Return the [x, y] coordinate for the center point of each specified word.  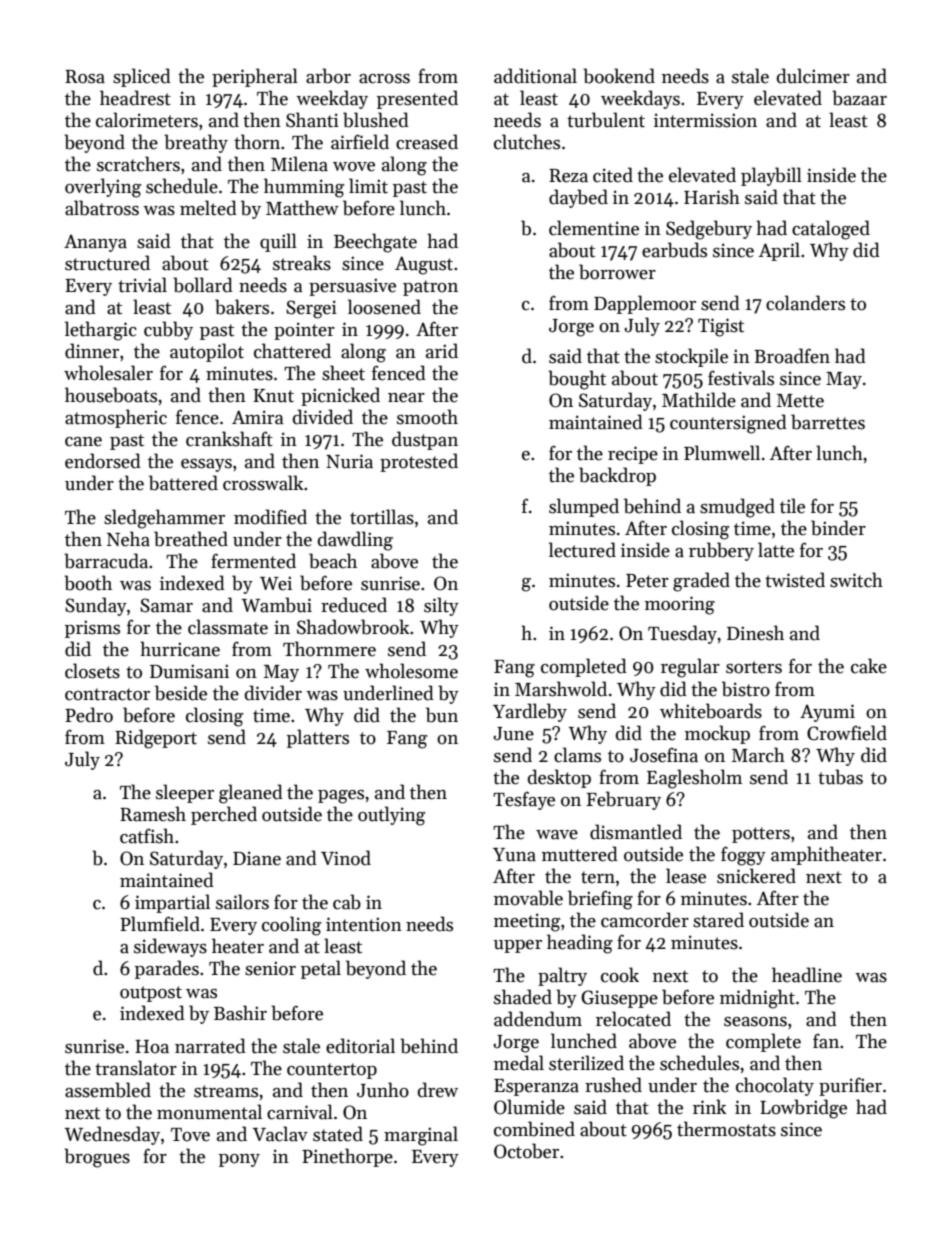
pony [239, 1160]
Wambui [276, 605]
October [526, 1151]
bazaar [859, 98]
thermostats [726, 1129]
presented [417, 99]
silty [441, 606]
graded [701, 582]
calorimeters [147, 120]
